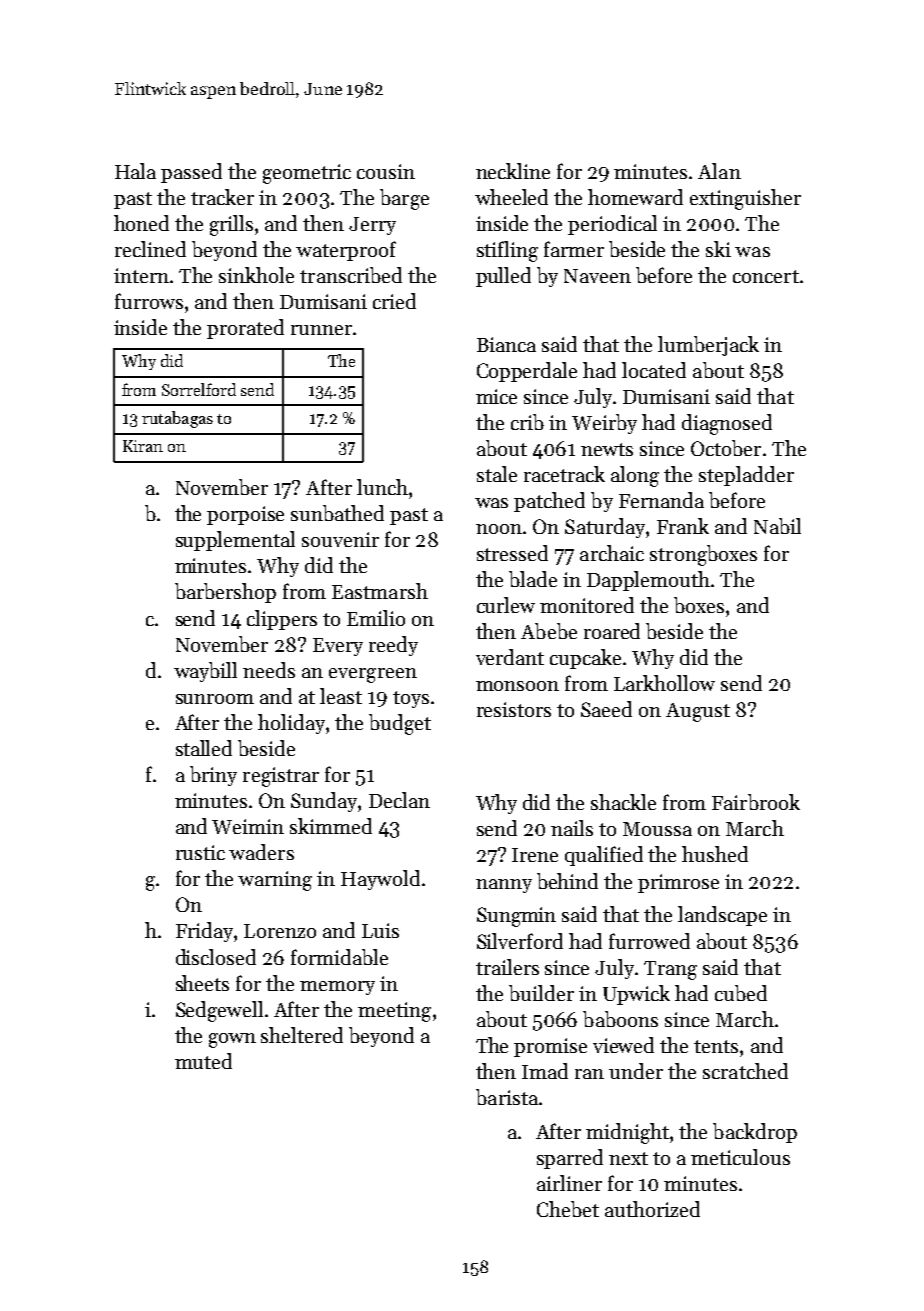 The image size is (924, 1311). What do you see at coordinates (755, 1133) in the screenshot?
I see `backdrop` at bounding box center [755, 1133].
